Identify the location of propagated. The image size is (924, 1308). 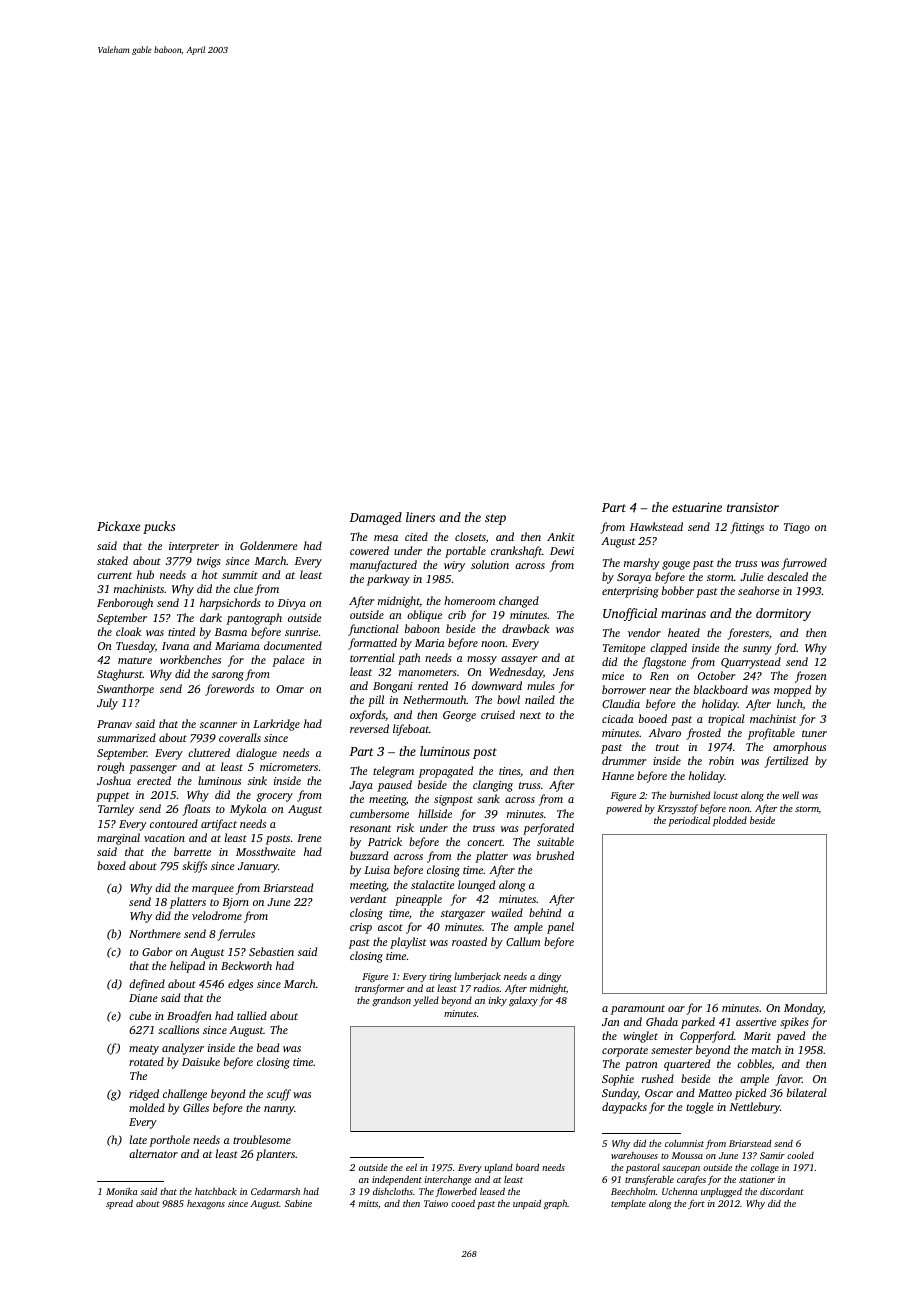
(446, 772).
